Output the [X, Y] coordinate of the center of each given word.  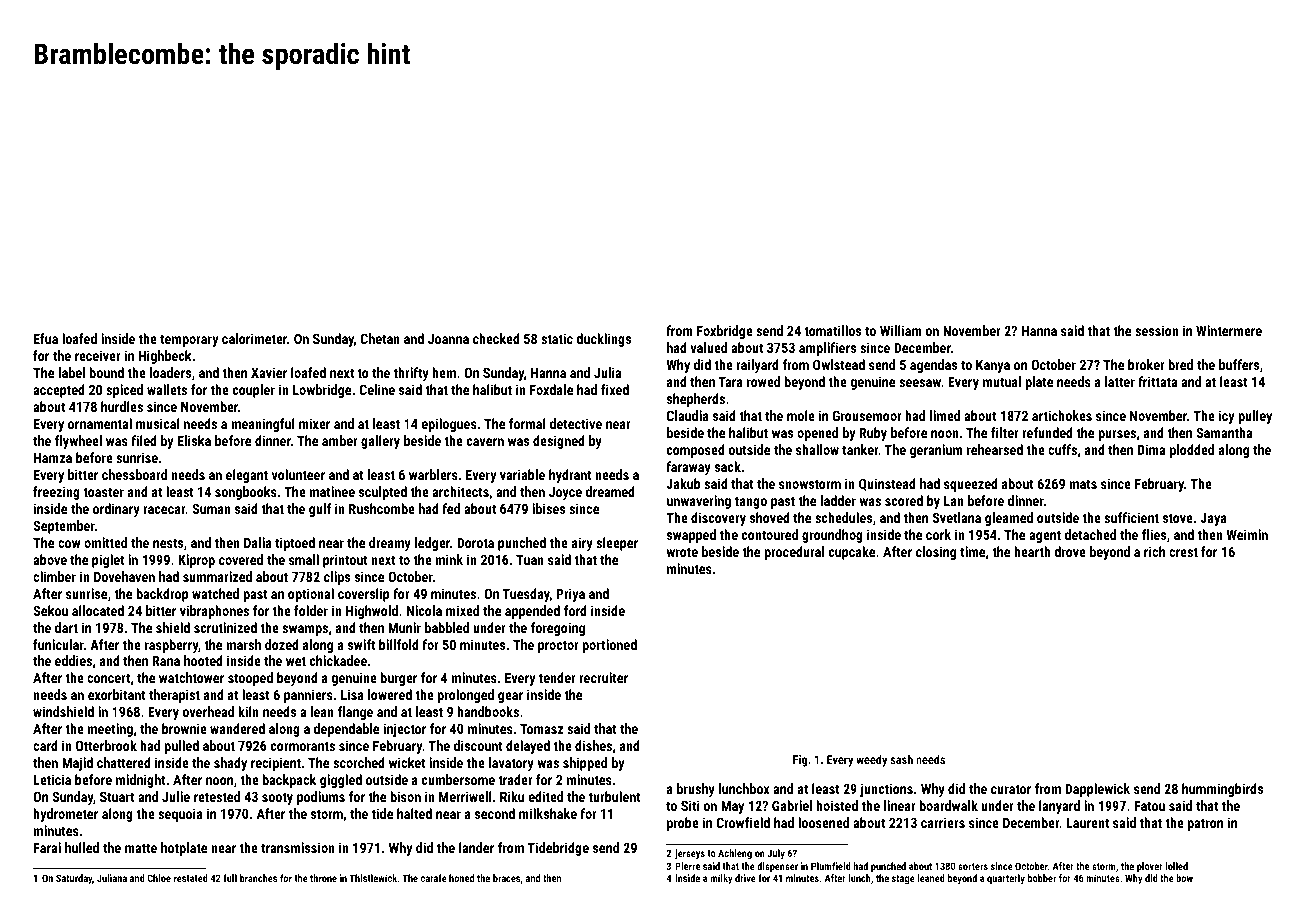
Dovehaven [124, 576]
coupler [254, 391]
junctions [886, 790]
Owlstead [839, 364]
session [1157, 330]
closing [936, 553]
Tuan [530, 559]
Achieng [735, 854]
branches [258, 878]
